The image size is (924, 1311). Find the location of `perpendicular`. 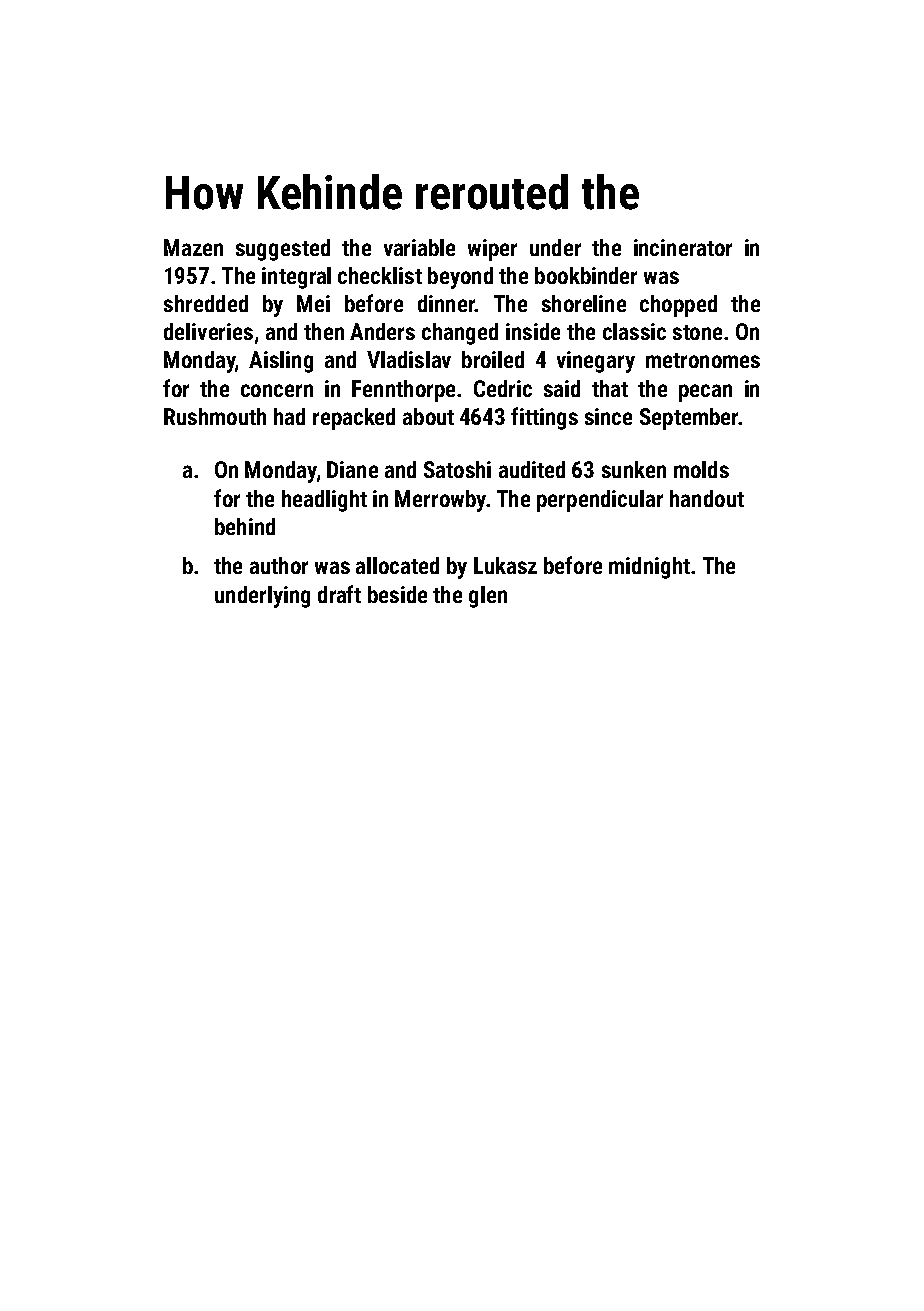

perpendicular is located at coordinates (600, 501).
